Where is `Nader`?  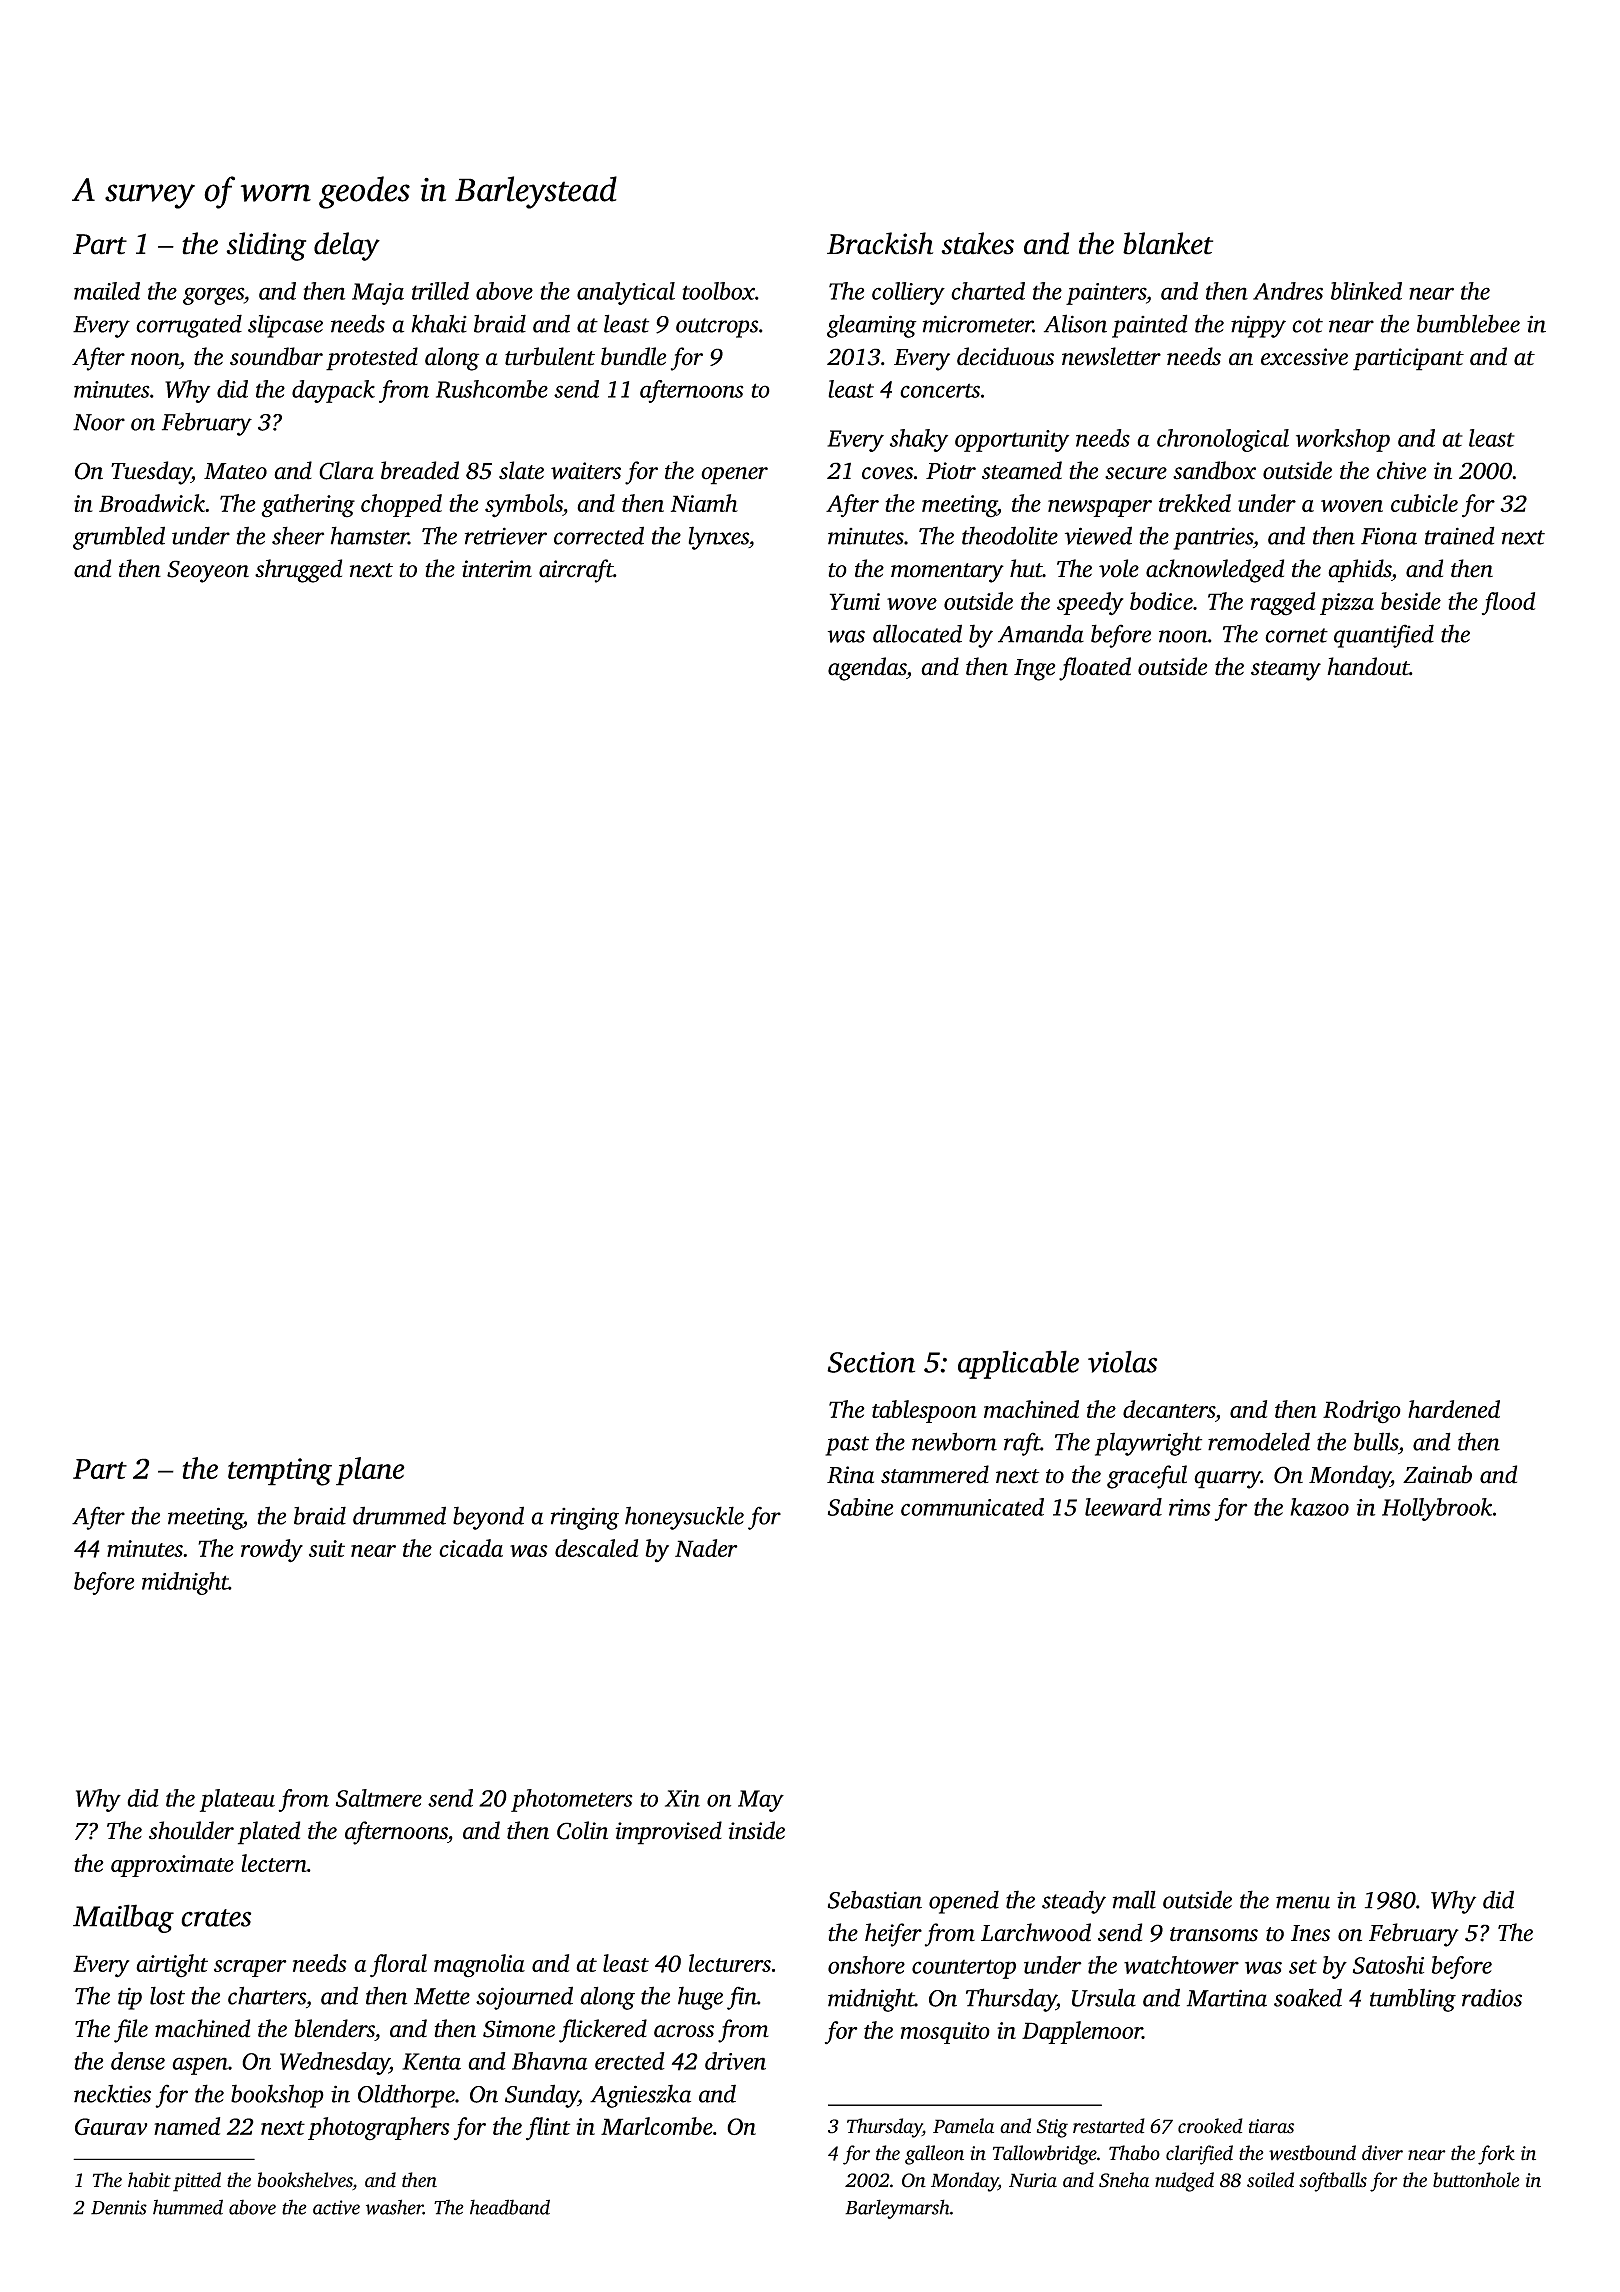 Nader is located at coordinates (706, 1548).
